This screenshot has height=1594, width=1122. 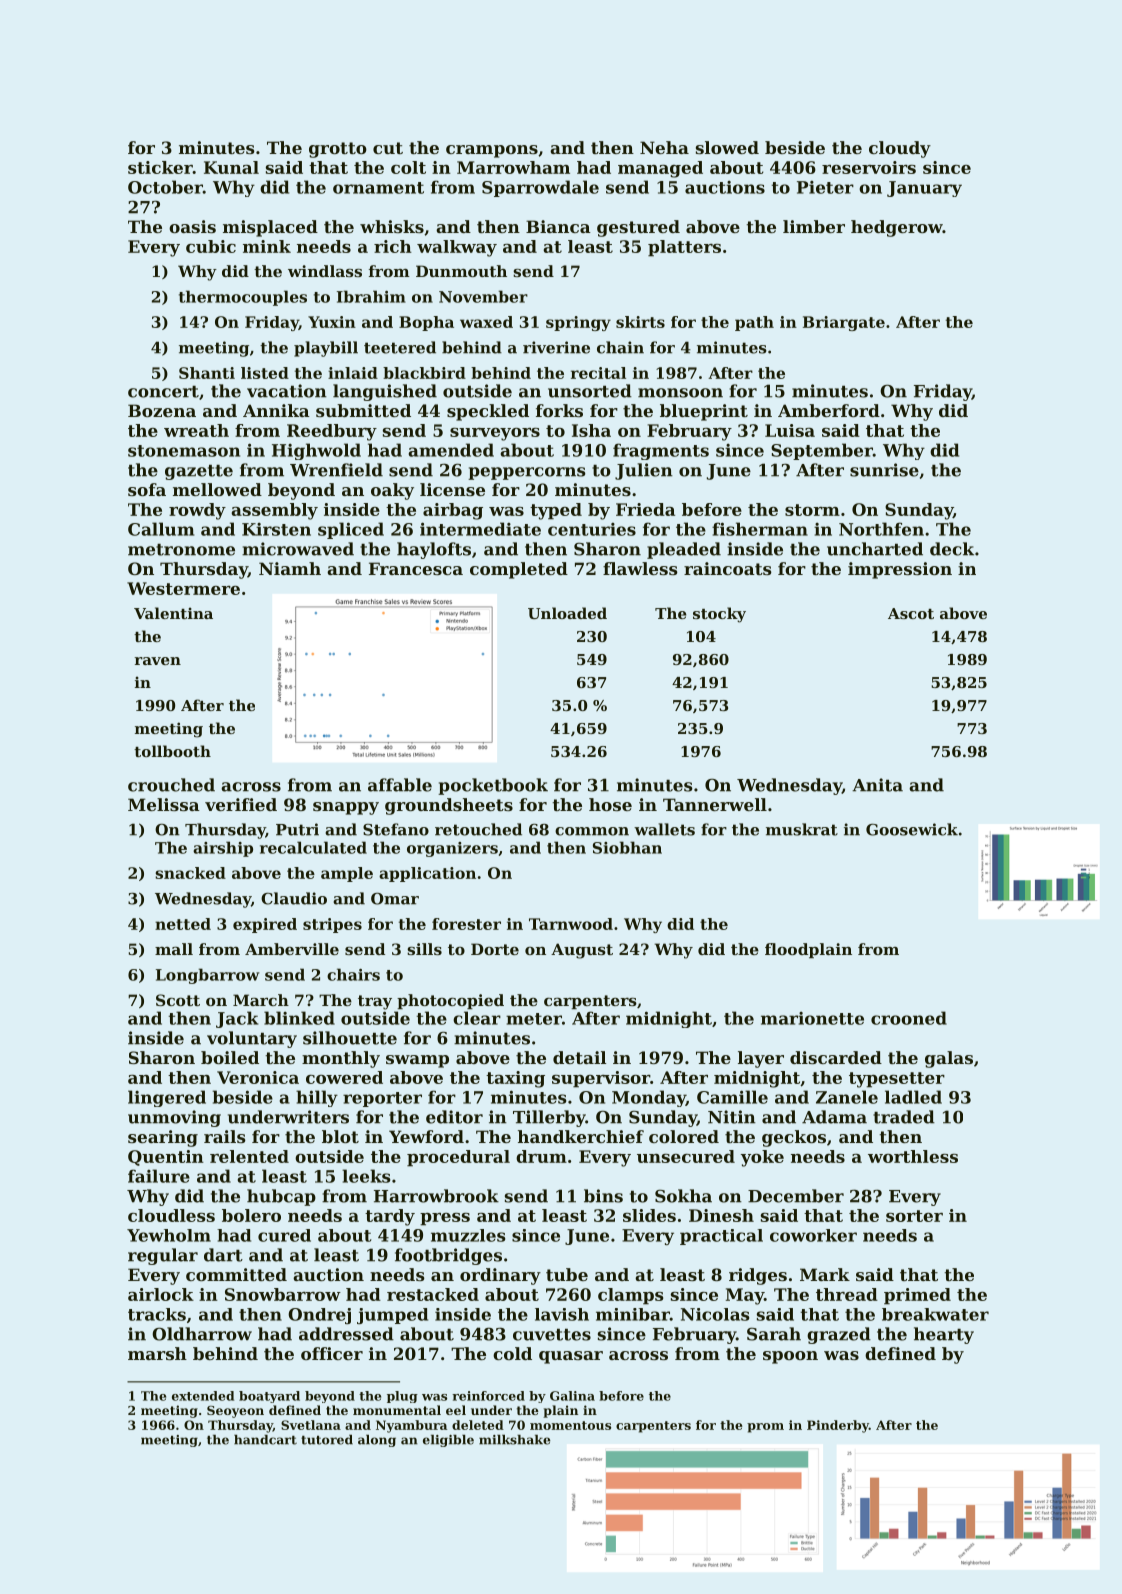 What do you see at coordinates (844, 323) in the screenshot?
I see `Briargate` at bounding box center [844, 323].
